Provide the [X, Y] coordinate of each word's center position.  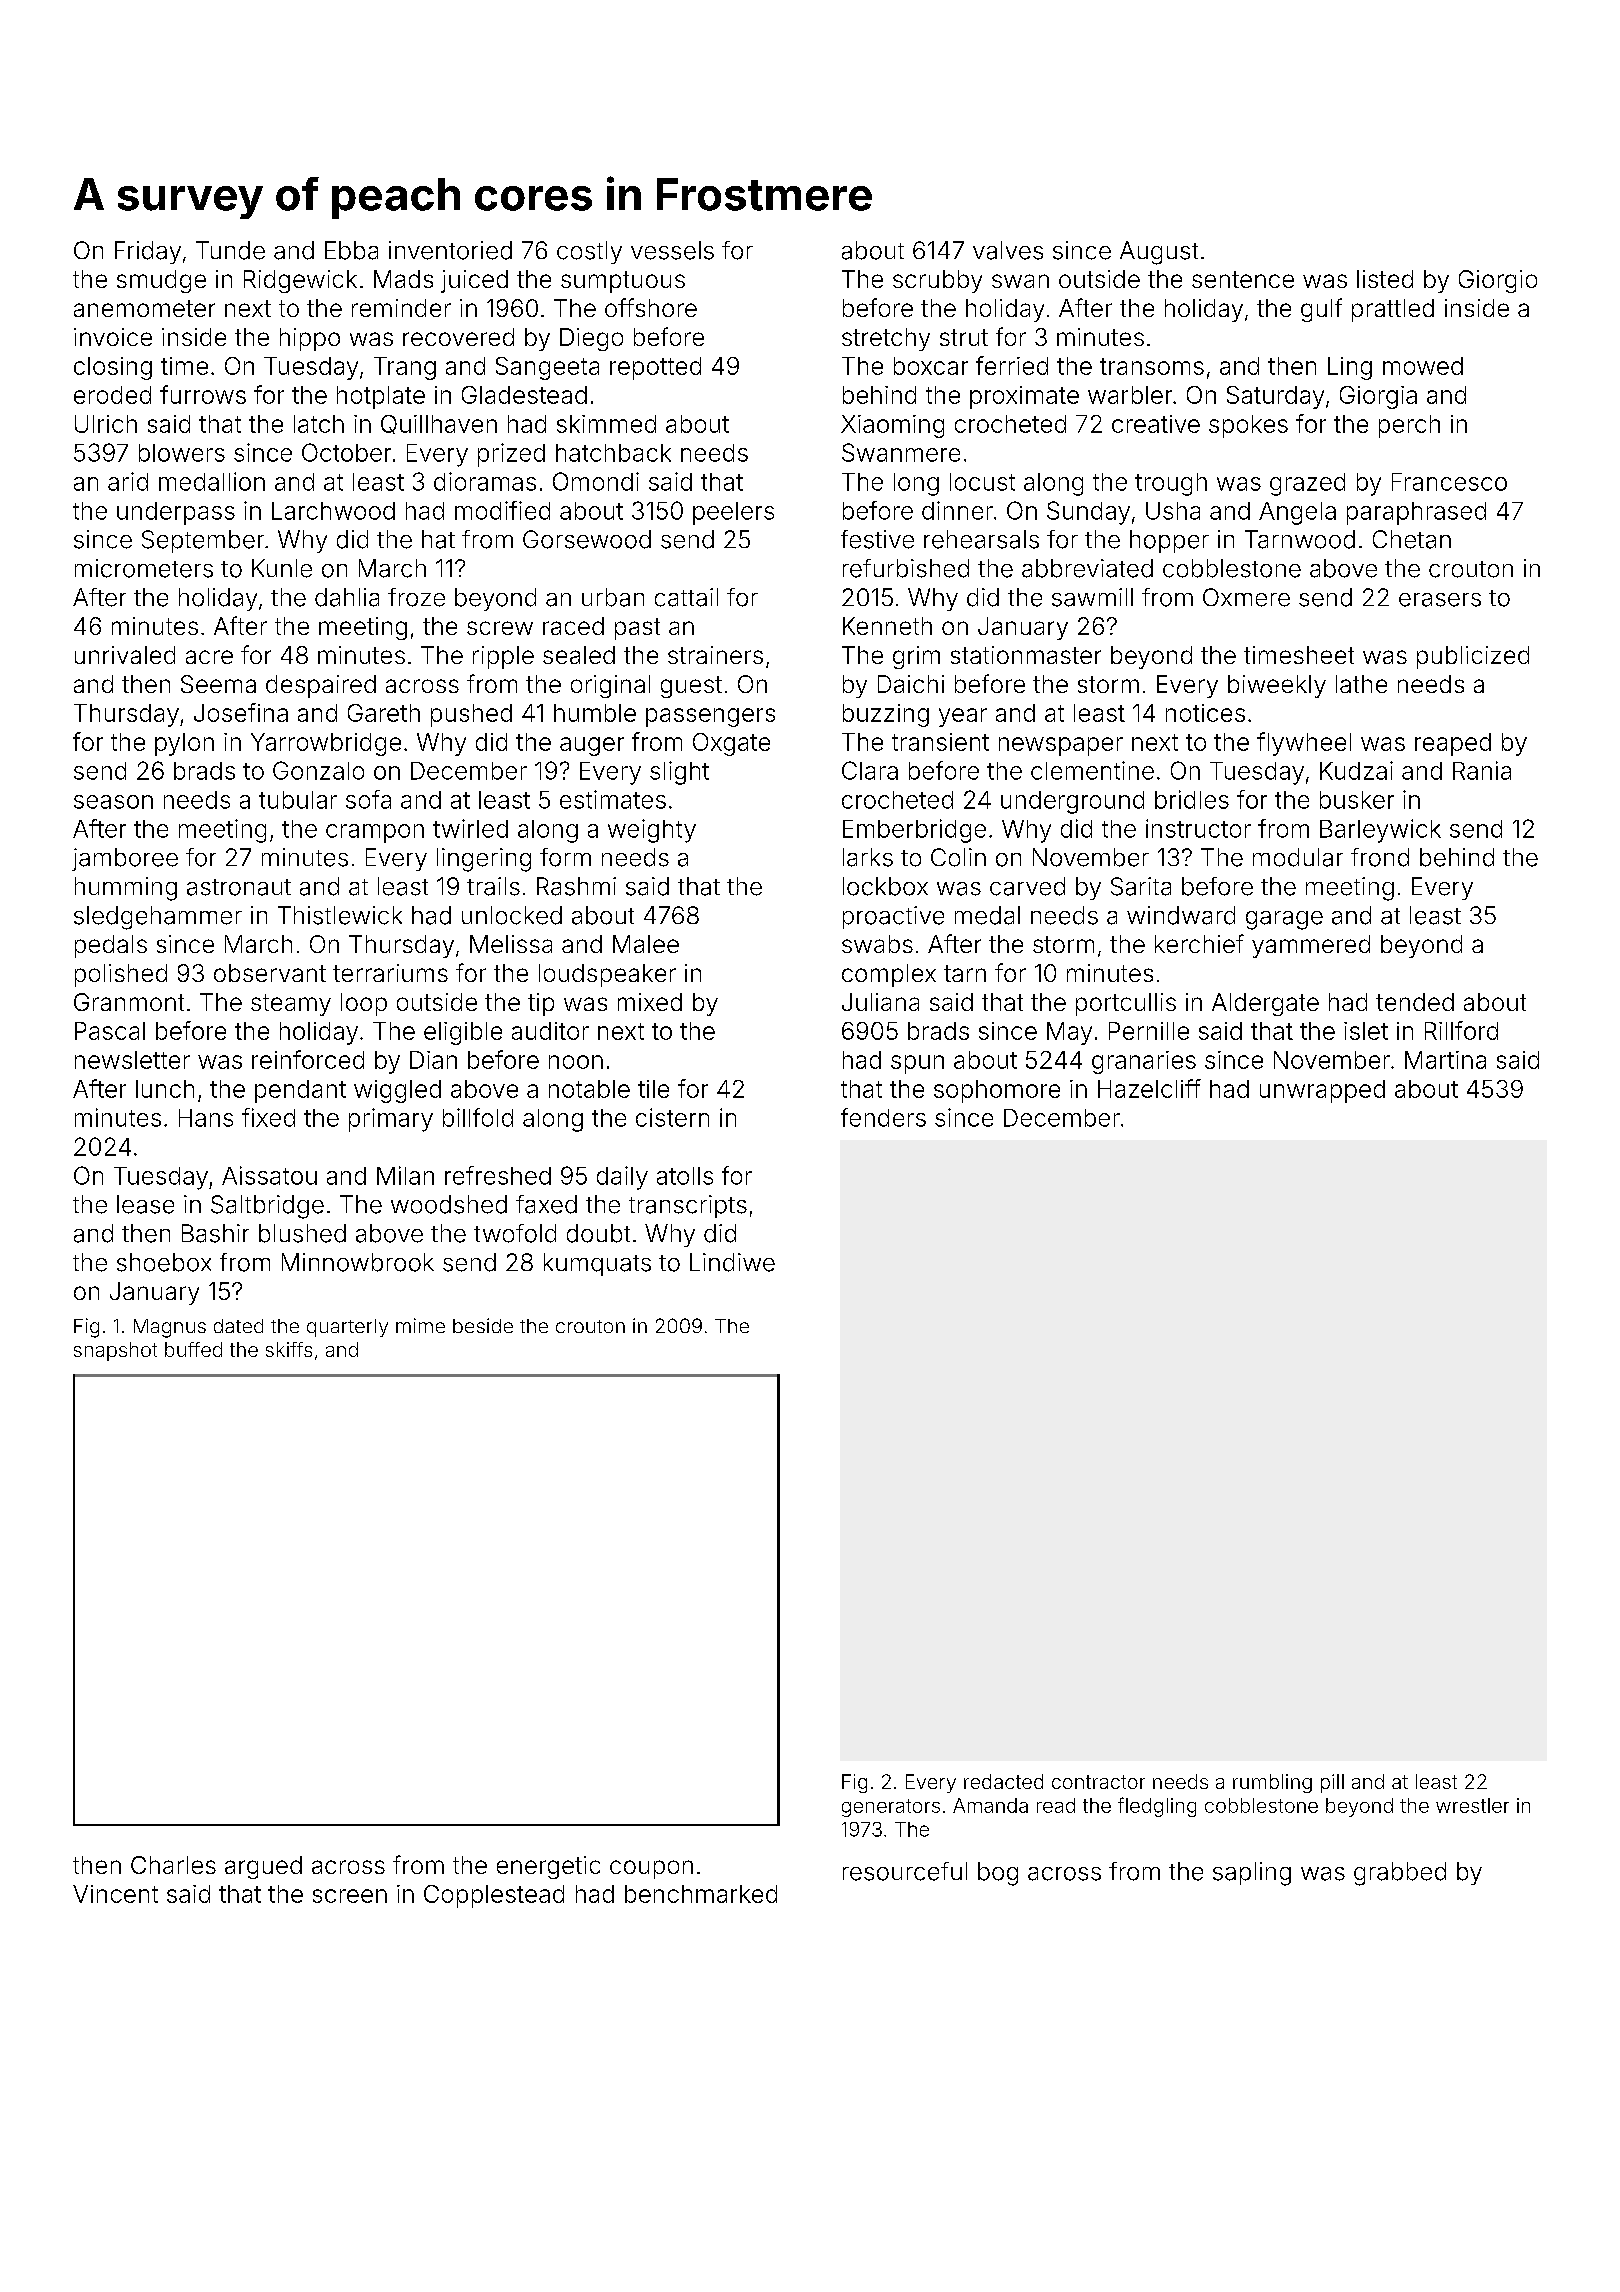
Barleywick [1380, 831]
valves [1008, 250]
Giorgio [1498, 281]
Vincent [115, 1894]
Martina [1445, 1060]
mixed [650, 1002]
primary [391, 1120]
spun [917, 1064]
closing [113, 368]
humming [126, 889]
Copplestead [494, 1896]
